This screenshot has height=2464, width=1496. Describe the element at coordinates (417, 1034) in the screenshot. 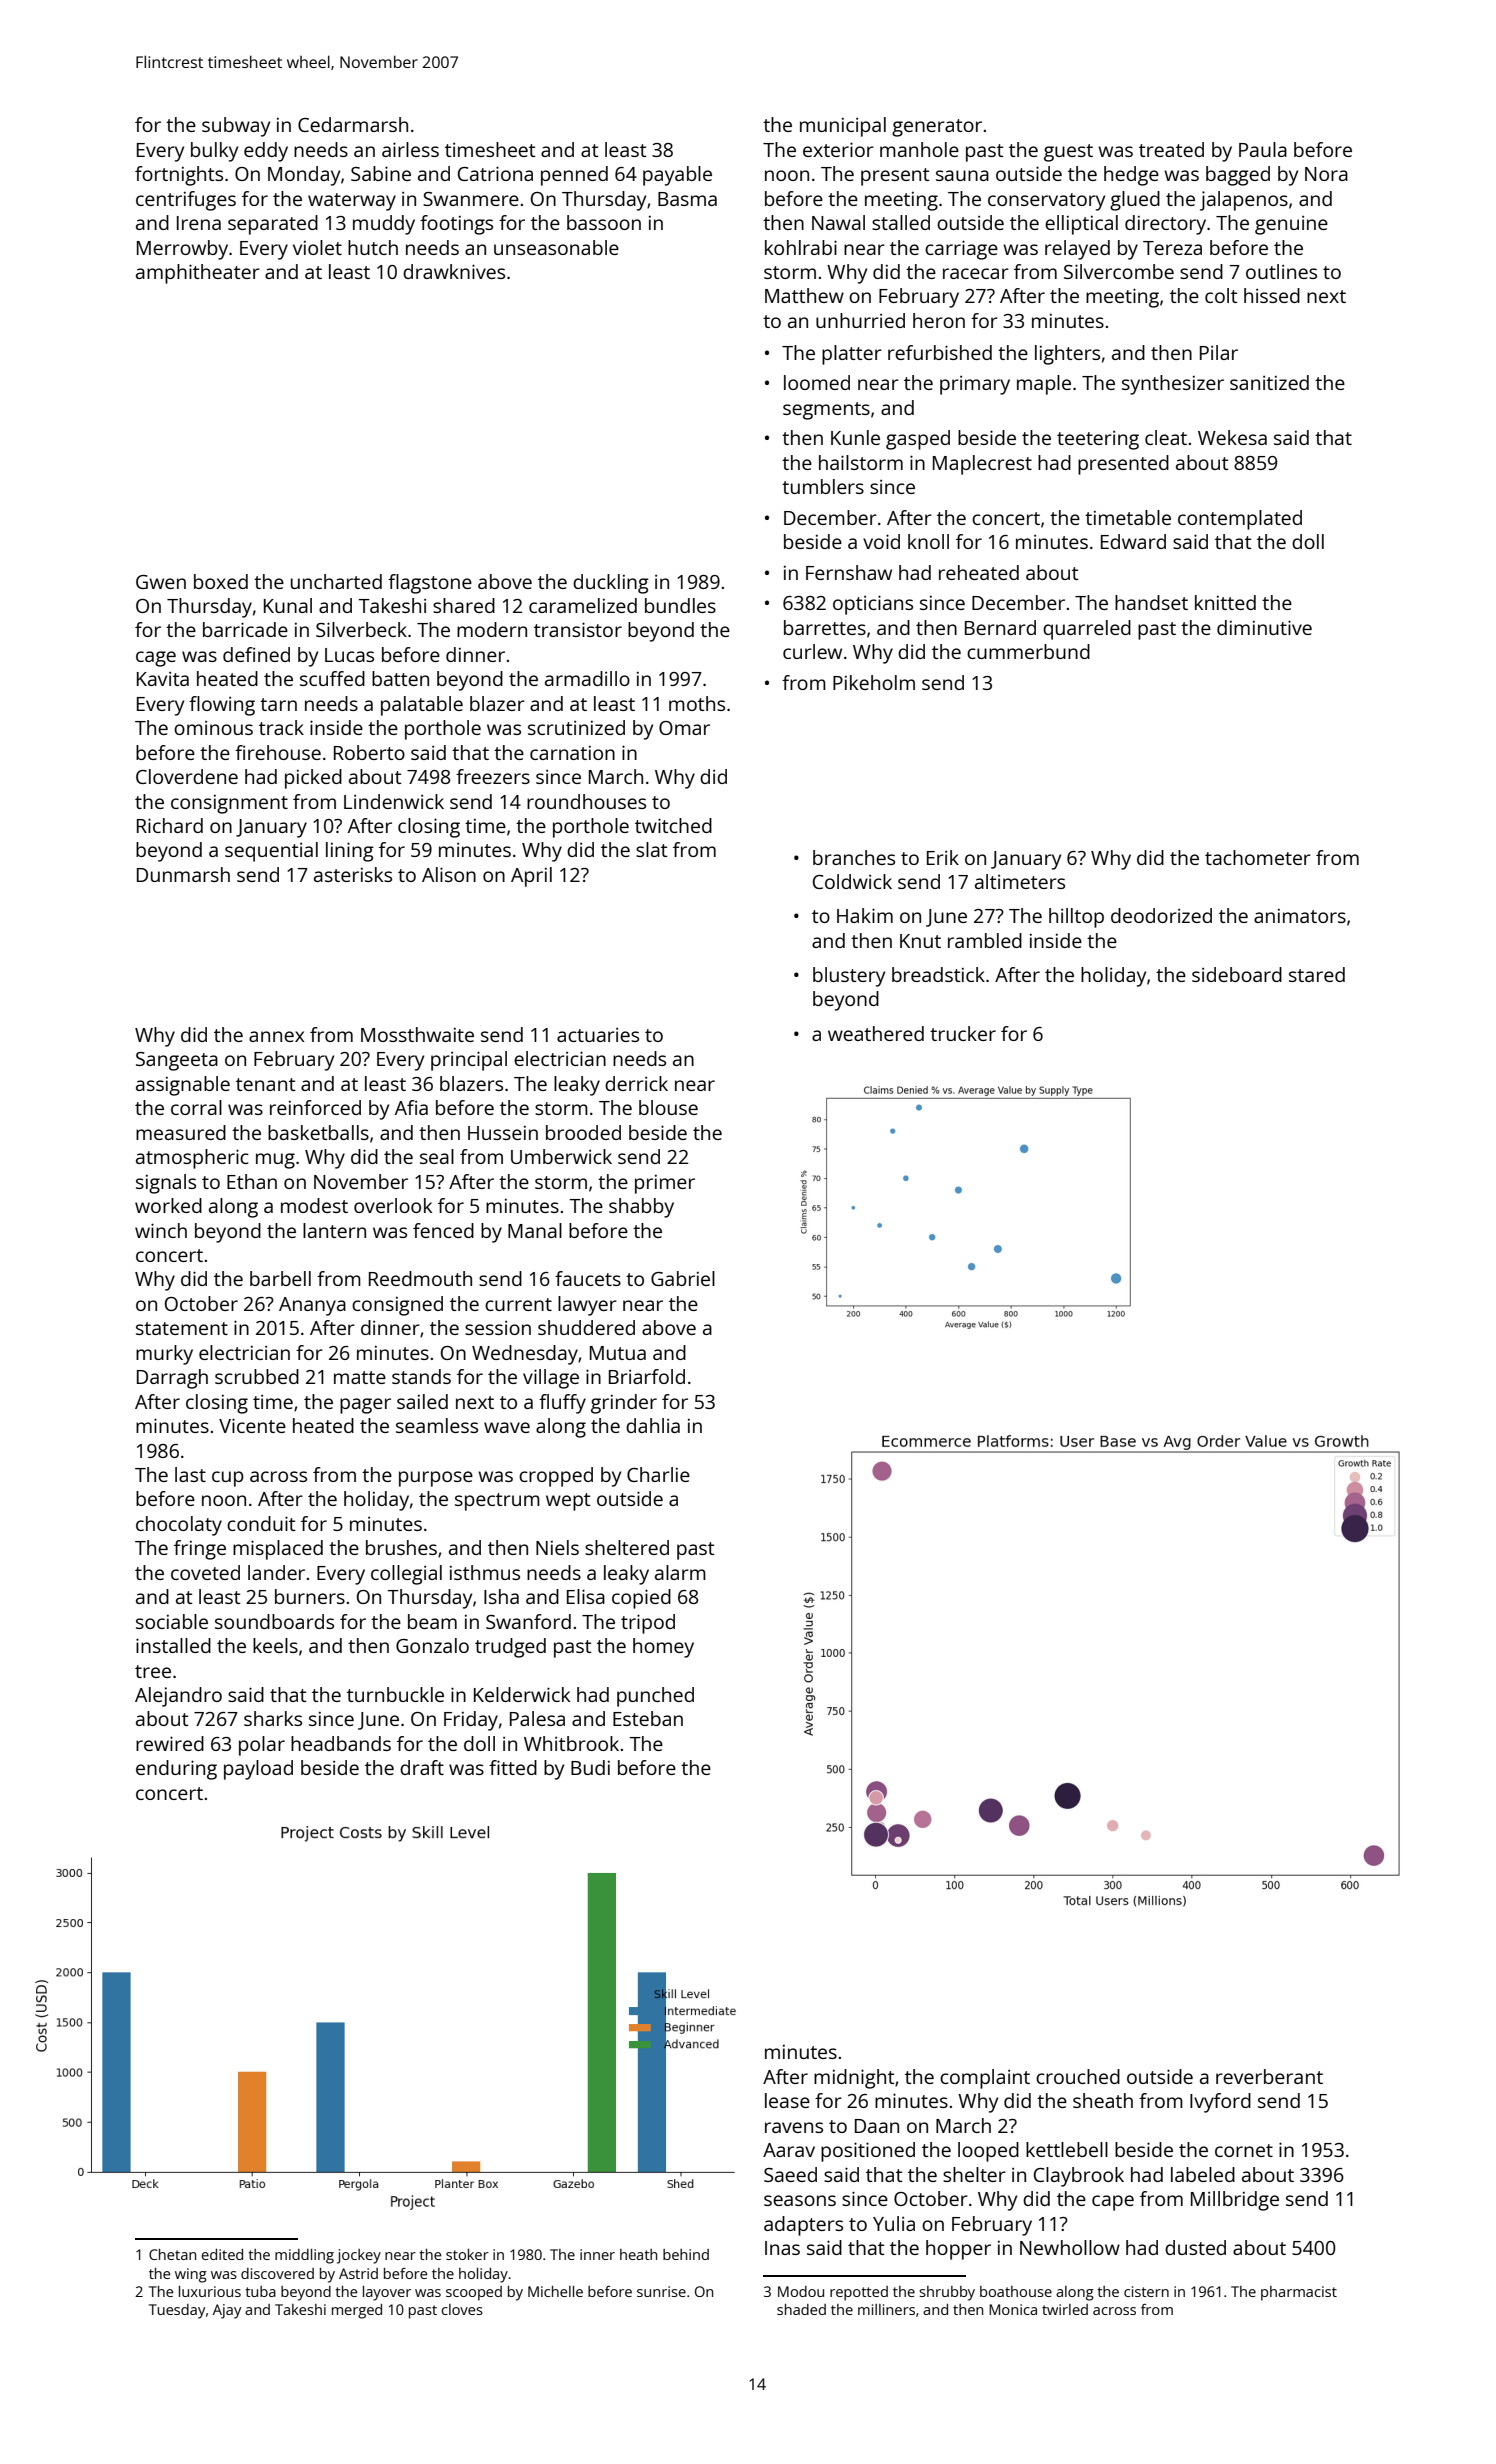

I see `Mossthwaite` at that location.
